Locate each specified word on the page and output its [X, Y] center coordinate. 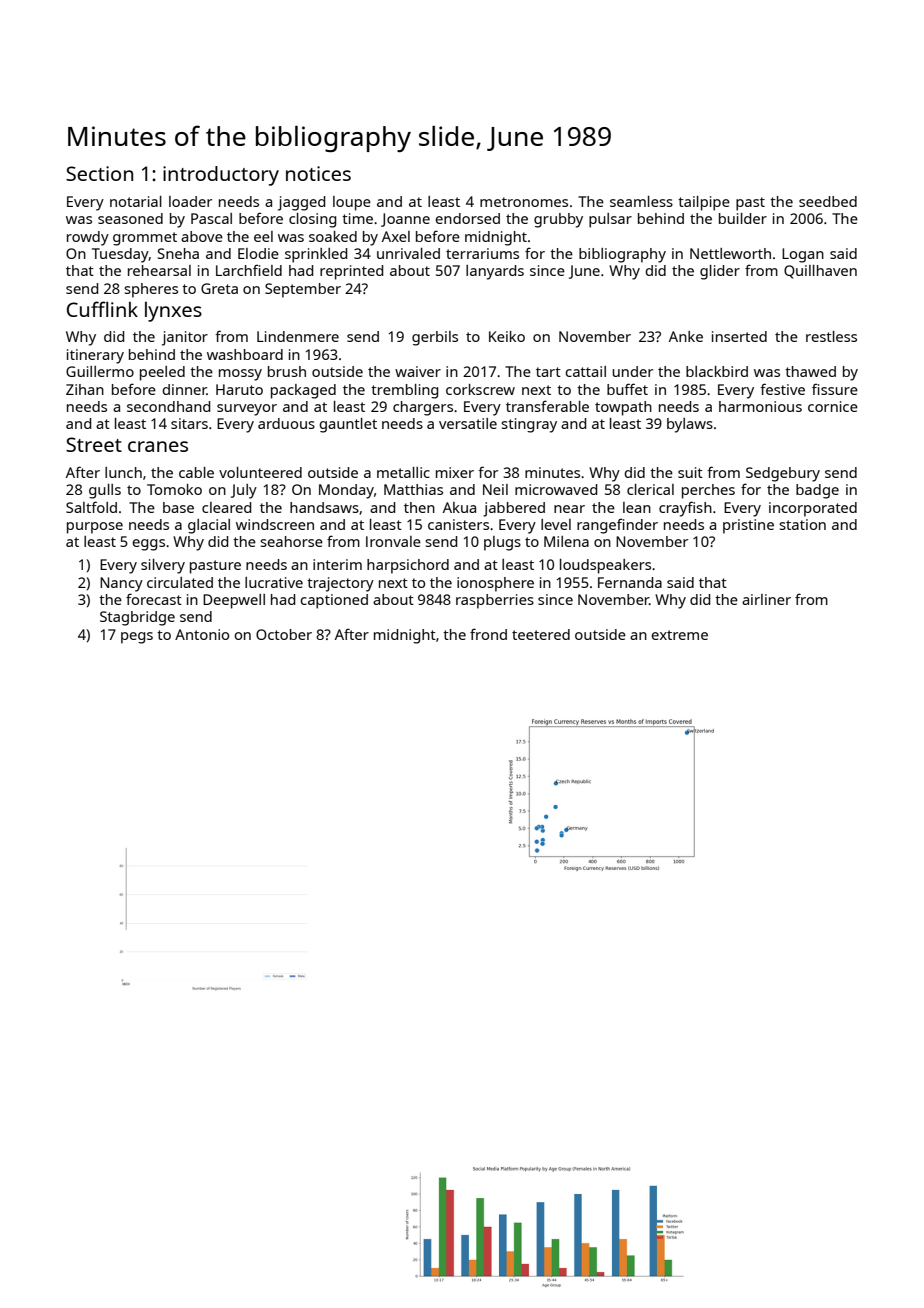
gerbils [435, 338]
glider [720, 272]
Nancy [121, 584]
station [802, 524]
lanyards [495, 272]
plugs [502, 543]
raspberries [495, 601]
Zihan [85, 389]
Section [99, 173]
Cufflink [102, 309]
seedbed [828, 201]
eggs [148, 545]
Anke [686, 336]
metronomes [524, 202]
